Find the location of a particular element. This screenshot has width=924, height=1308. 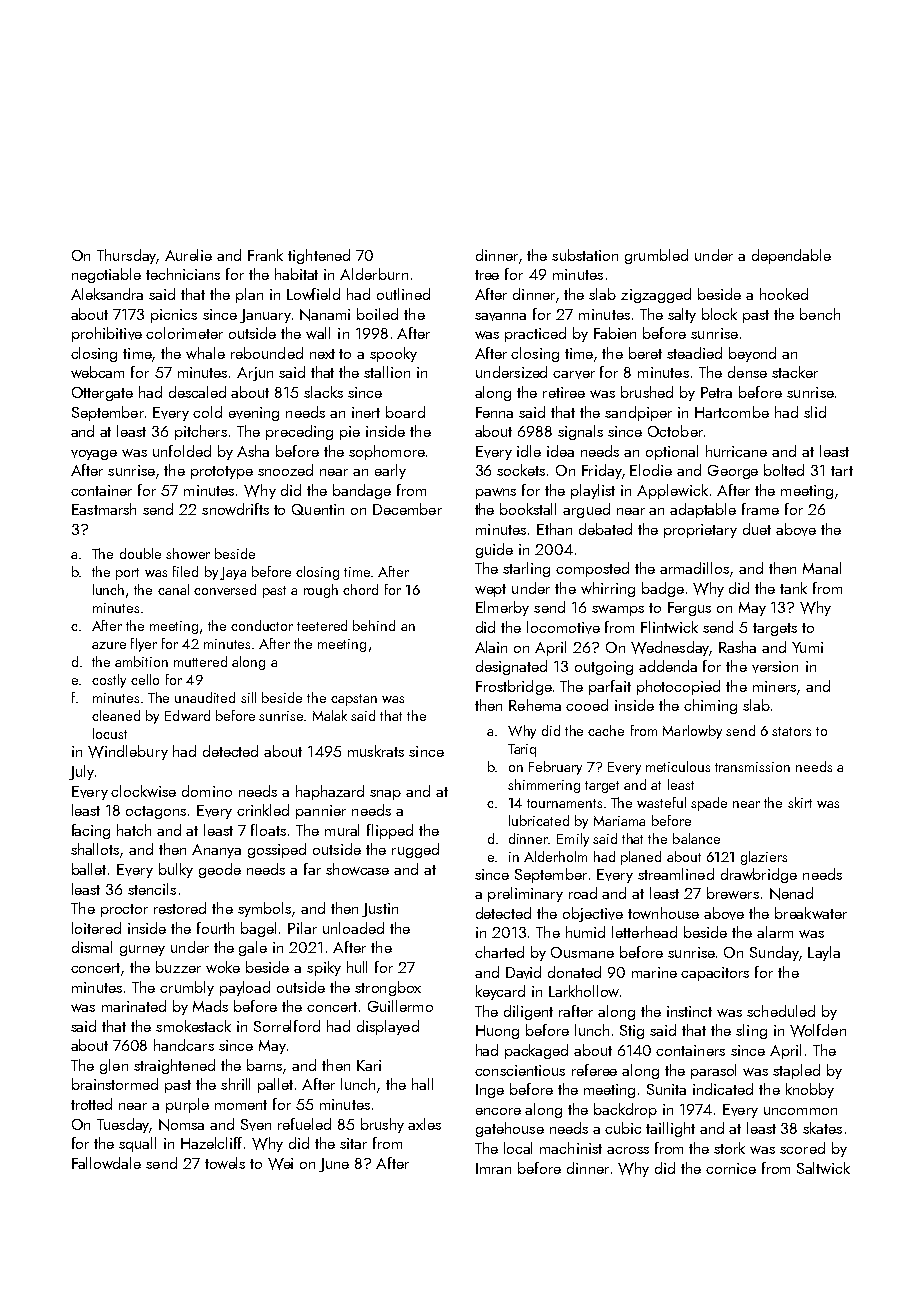

Imran is located at coordinates (493, 1168).
